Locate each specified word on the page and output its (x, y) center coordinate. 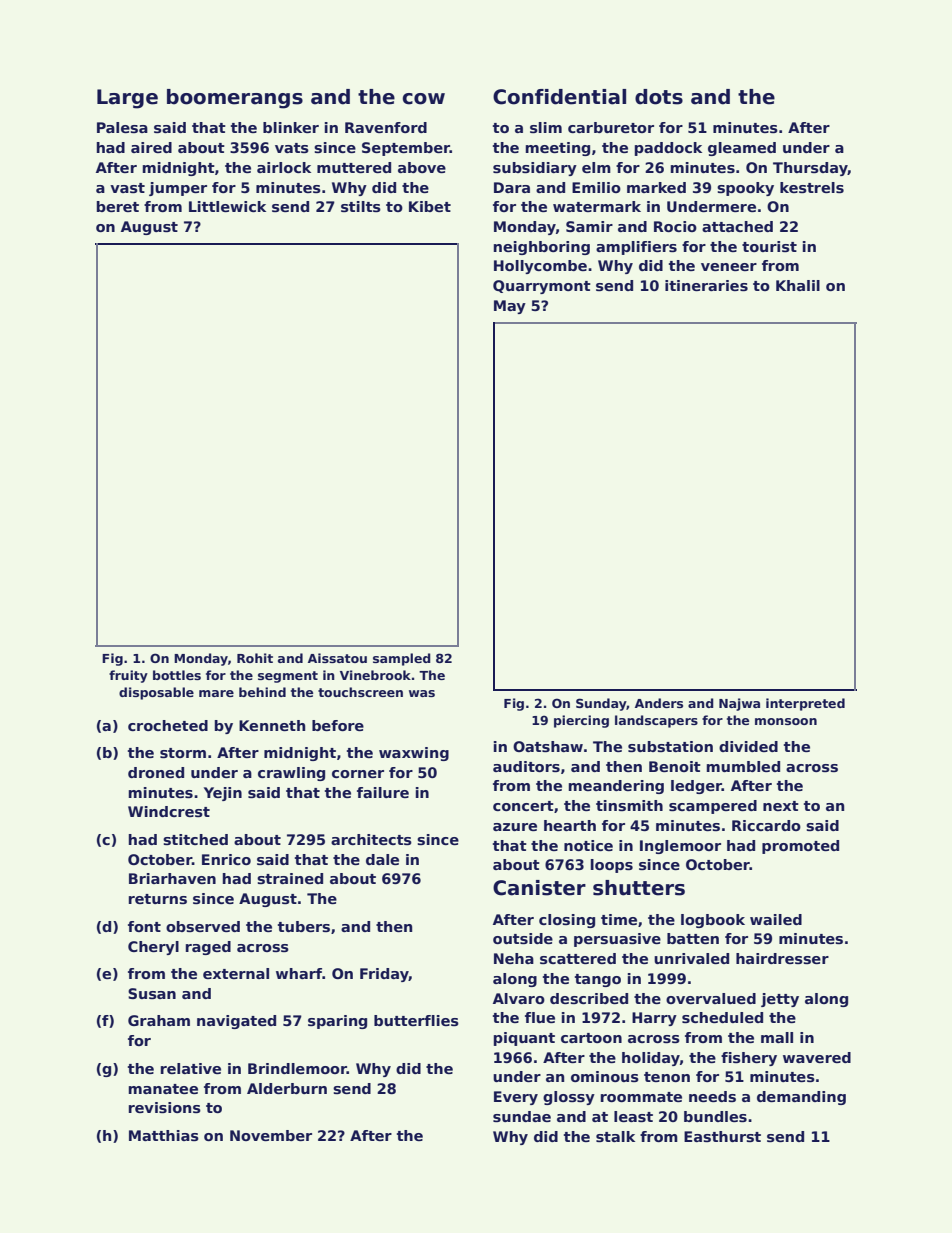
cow (423, 99)
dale (382, 859)
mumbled (743, 766)
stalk (615, 1136)
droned (156, 772)
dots (659, 97)
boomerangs (235, 99)
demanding (801, 1098)
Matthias (164, 1135)
